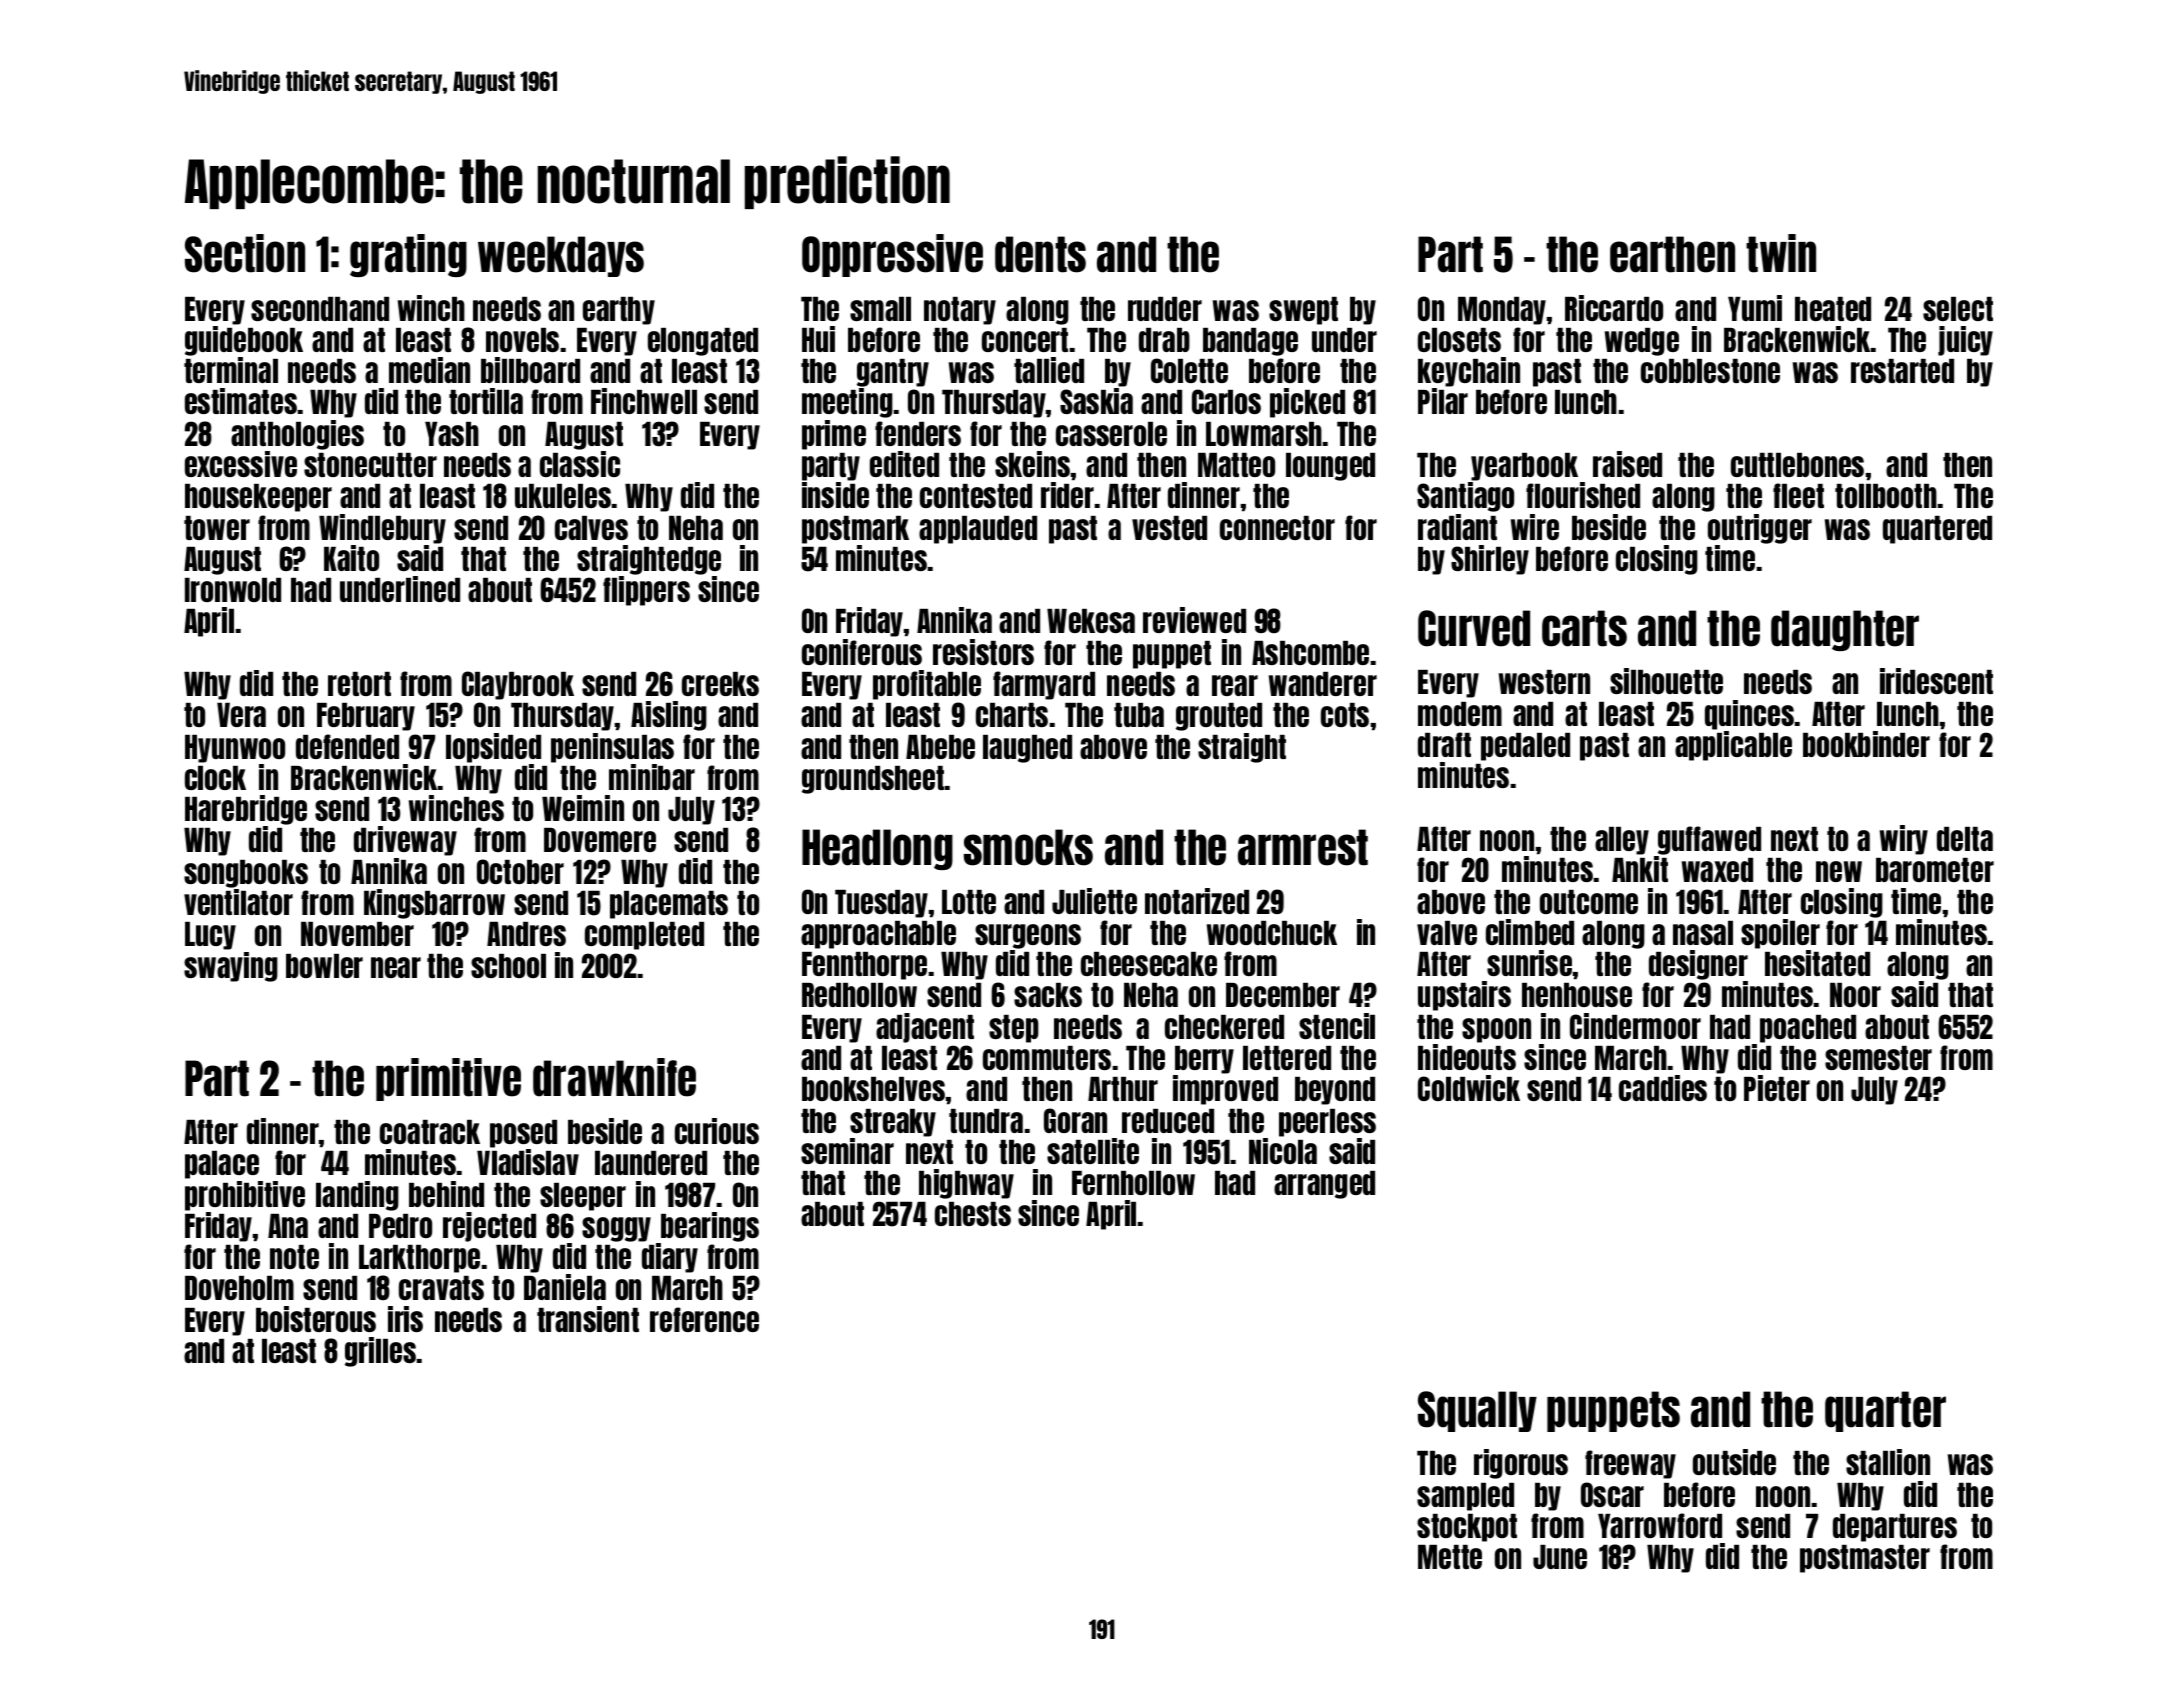 Image resolution: width=2178 pixels, height=1683 pixels. I want to click on soggy, so click(616, 1229).
